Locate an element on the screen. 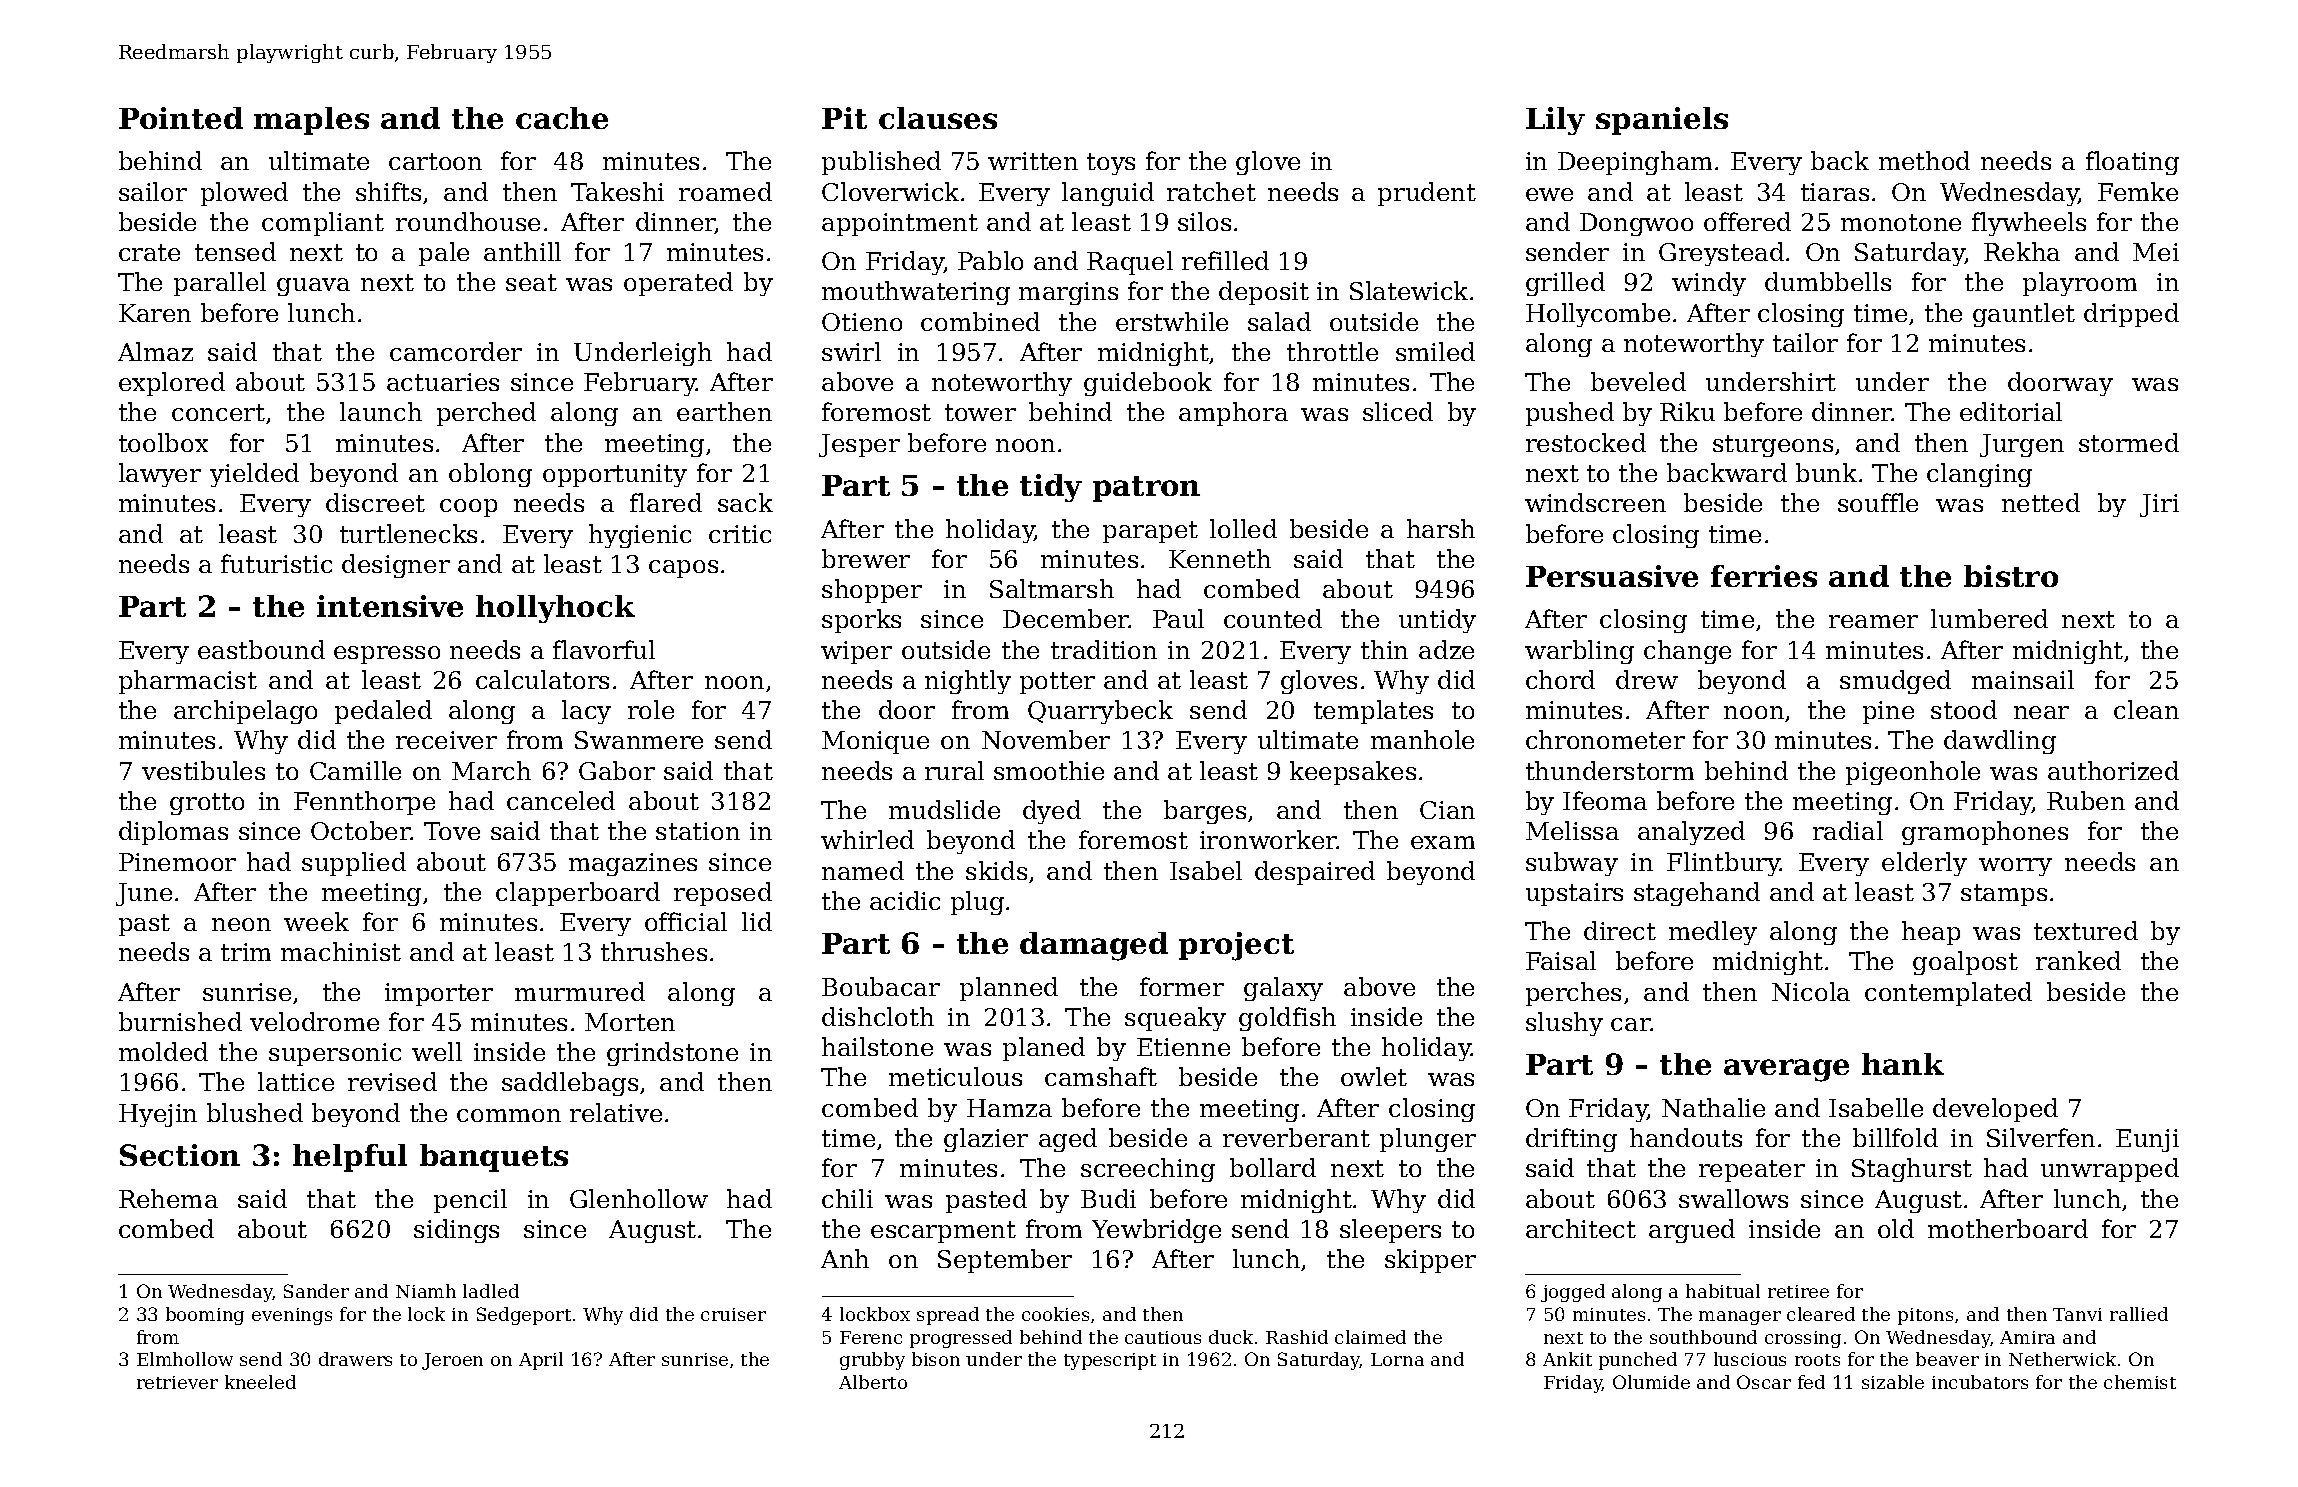  goldfish is located at coordinates (1287, 1019).
